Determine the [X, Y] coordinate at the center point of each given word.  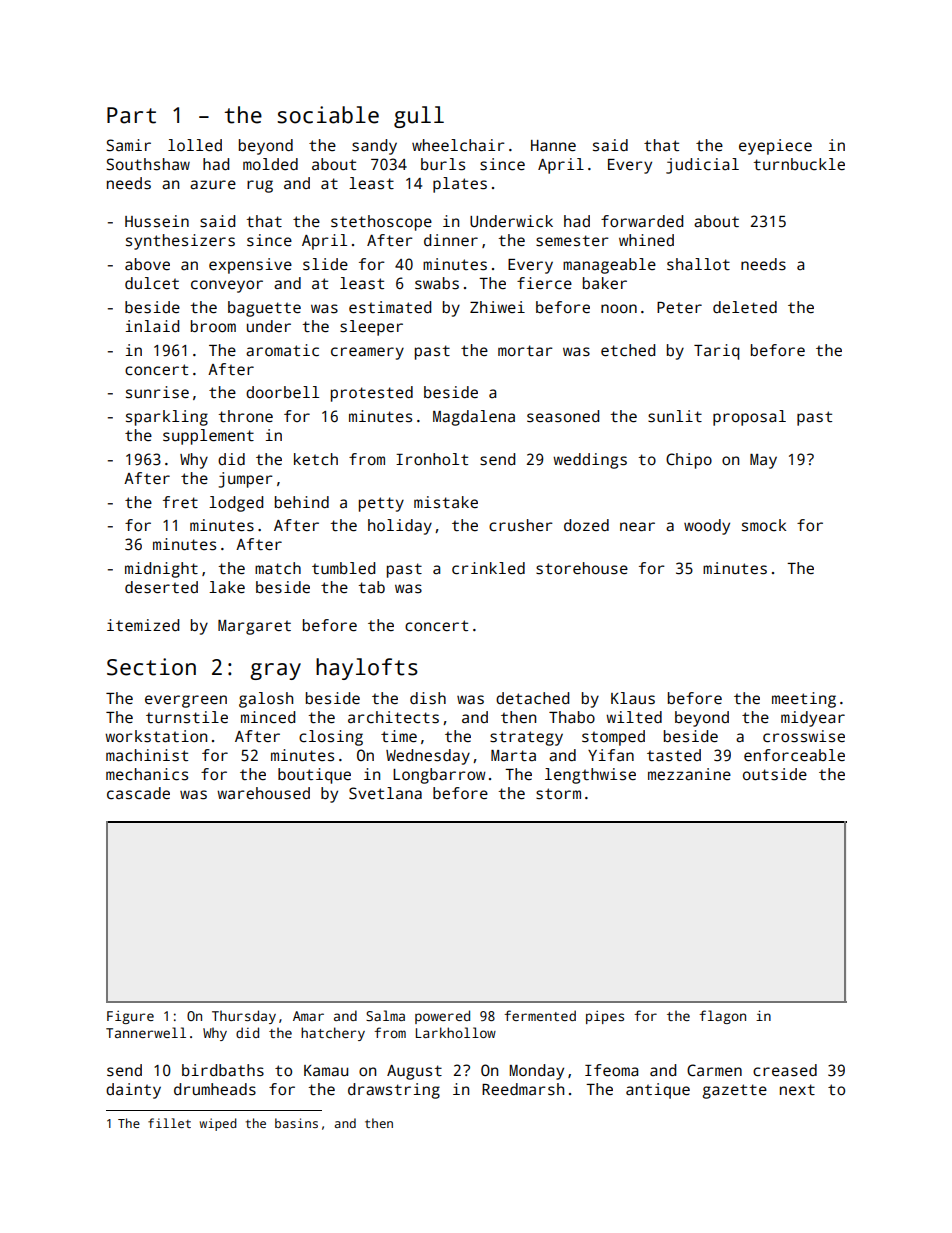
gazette [734, 1091]
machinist [147, 755]
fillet [169, 1123]
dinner [451, 240]
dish [428, 698]
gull [419, 117]
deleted [745, 307]
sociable [328, 115]
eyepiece [775, 147]
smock [764, 525]
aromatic [282, 350]
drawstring [394, 1091]
